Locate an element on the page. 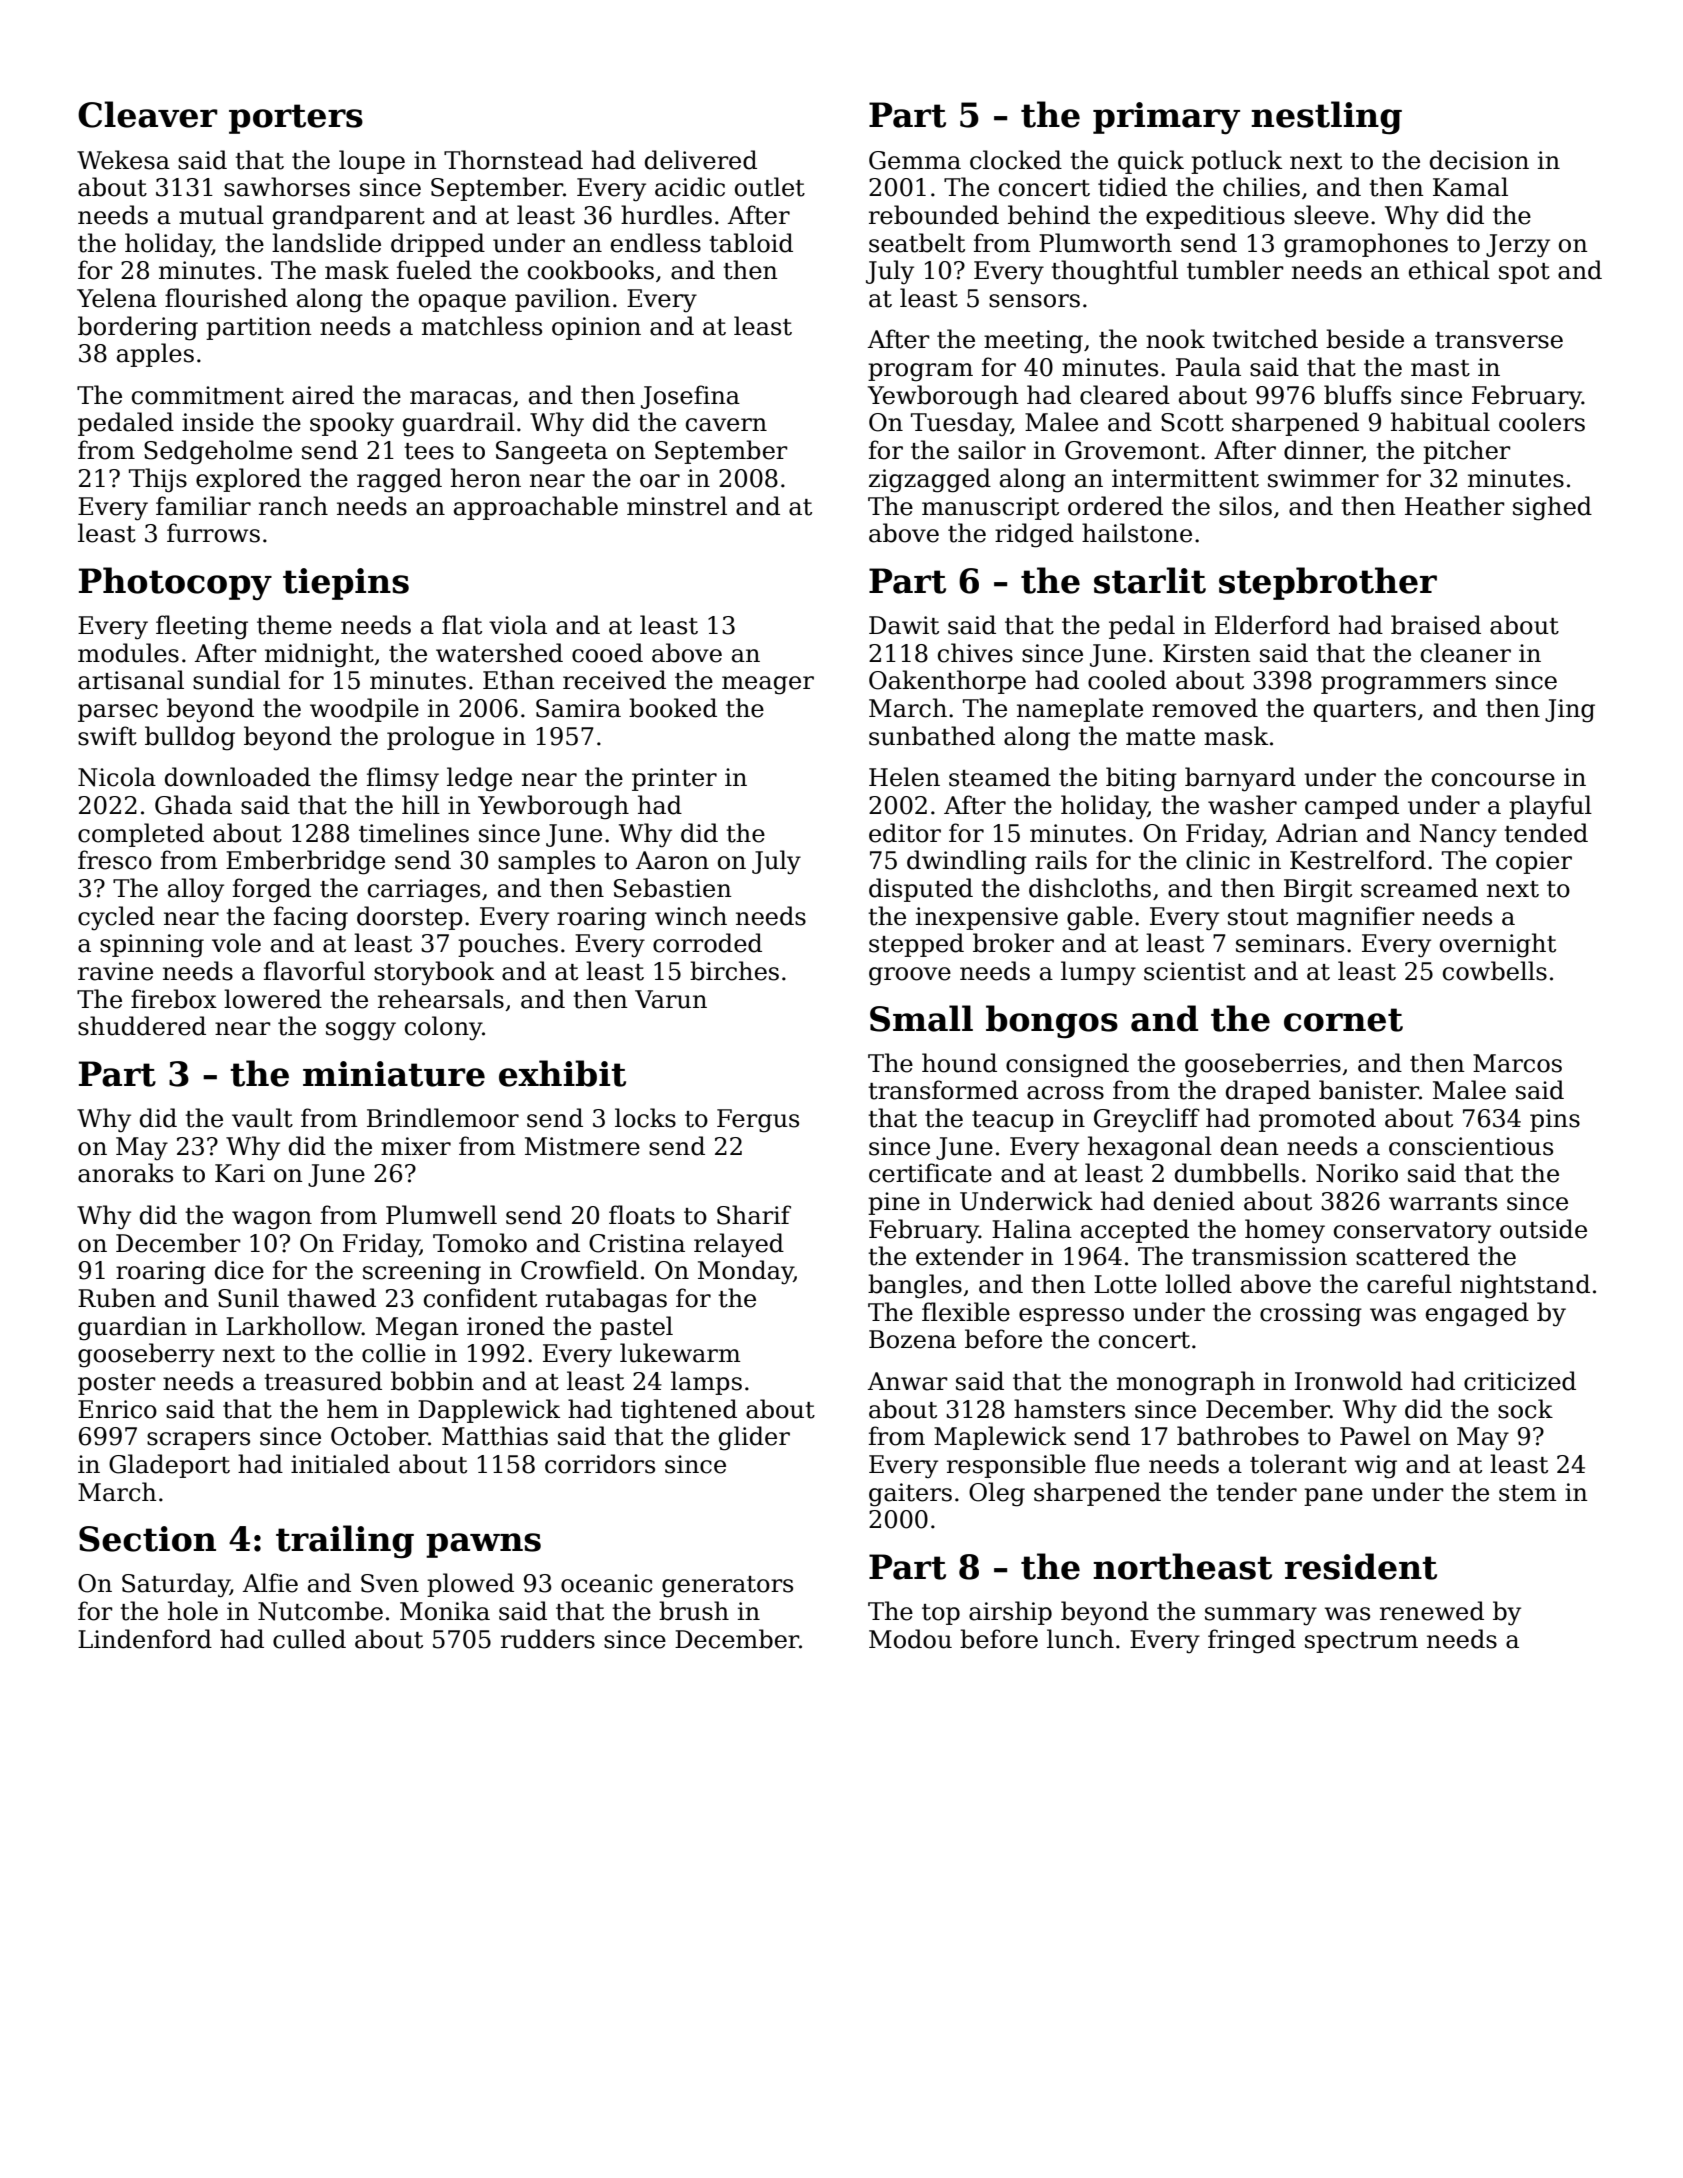 The height and width of the page is (2178, 1683). Modou is located at coordinates (910, 1639).
